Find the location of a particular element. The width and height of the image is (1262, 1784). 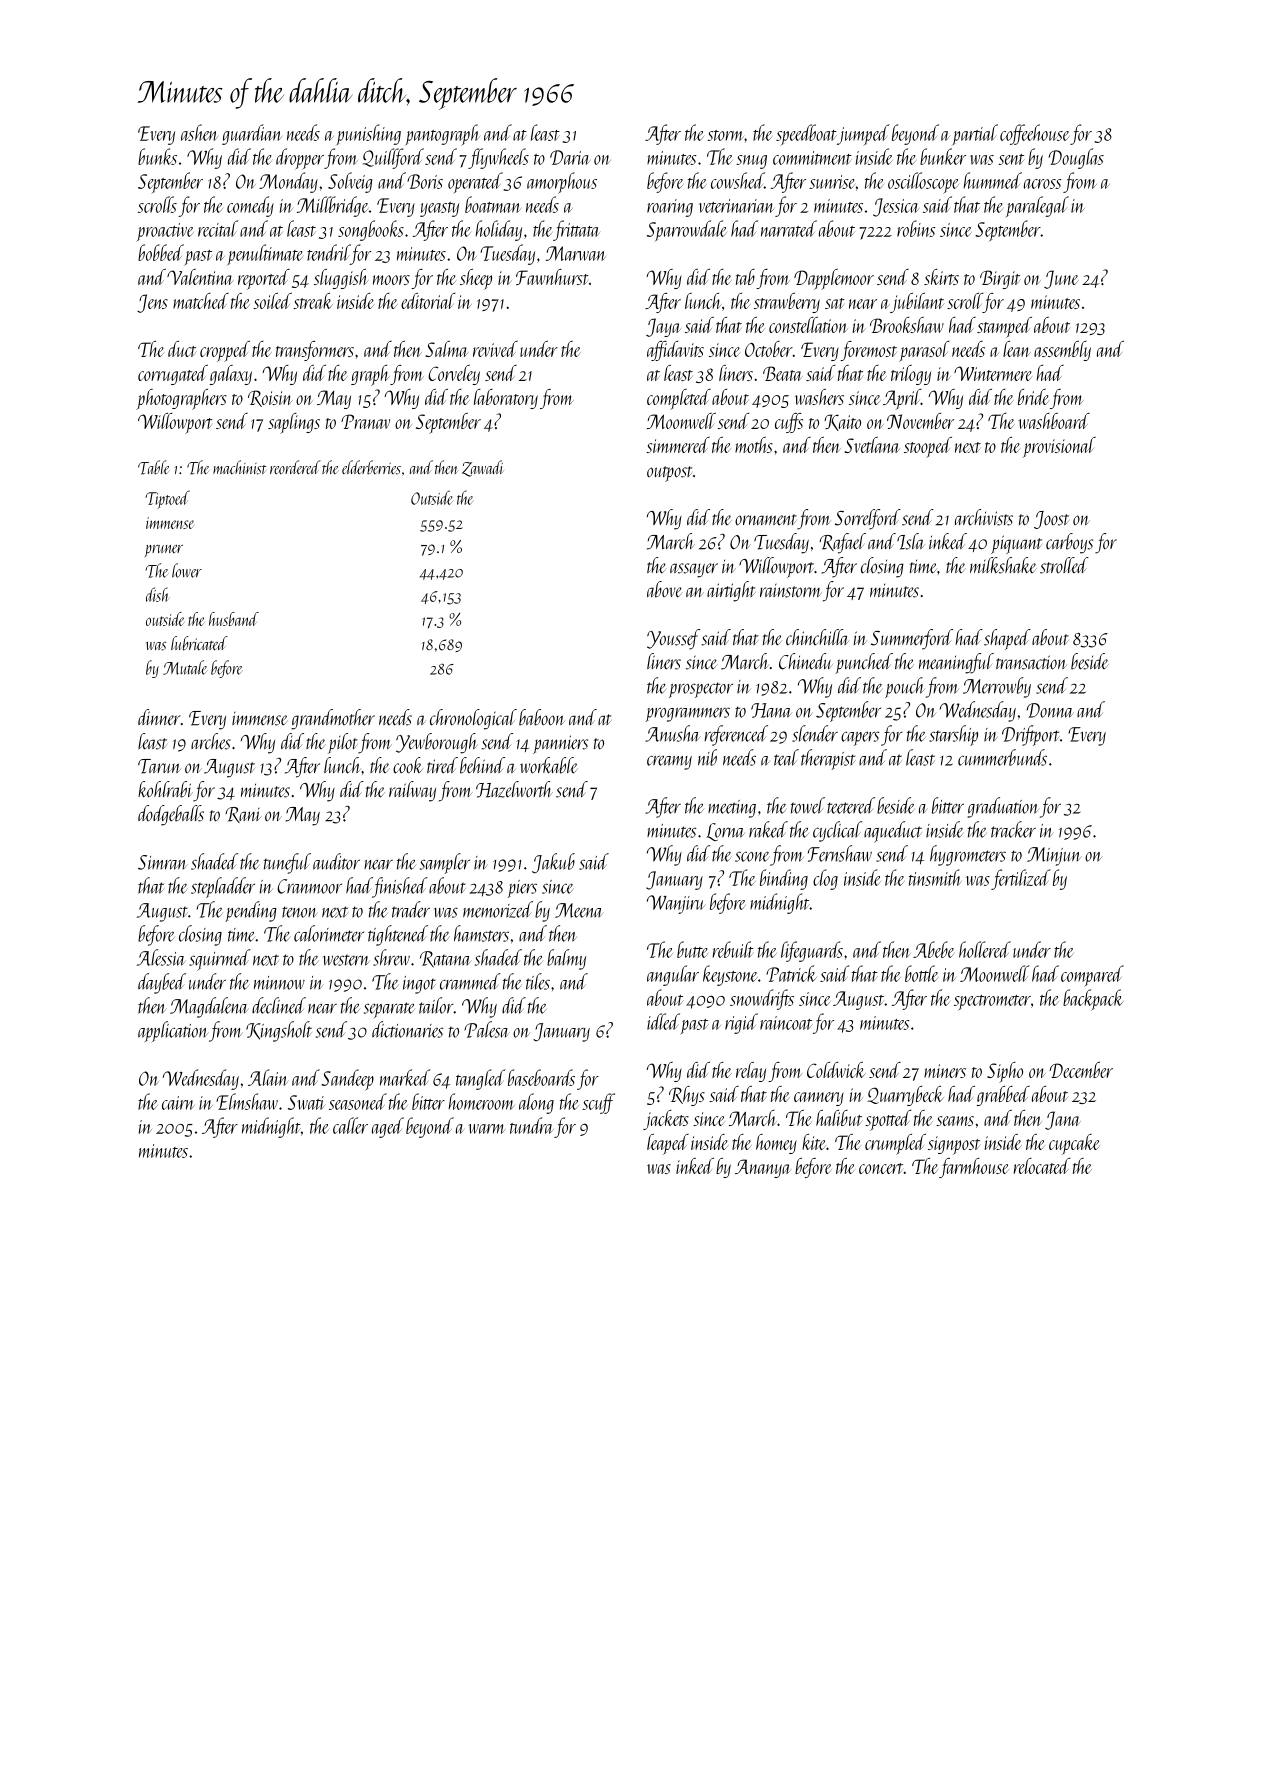

tracker is located at coordinates (1013, 829).
